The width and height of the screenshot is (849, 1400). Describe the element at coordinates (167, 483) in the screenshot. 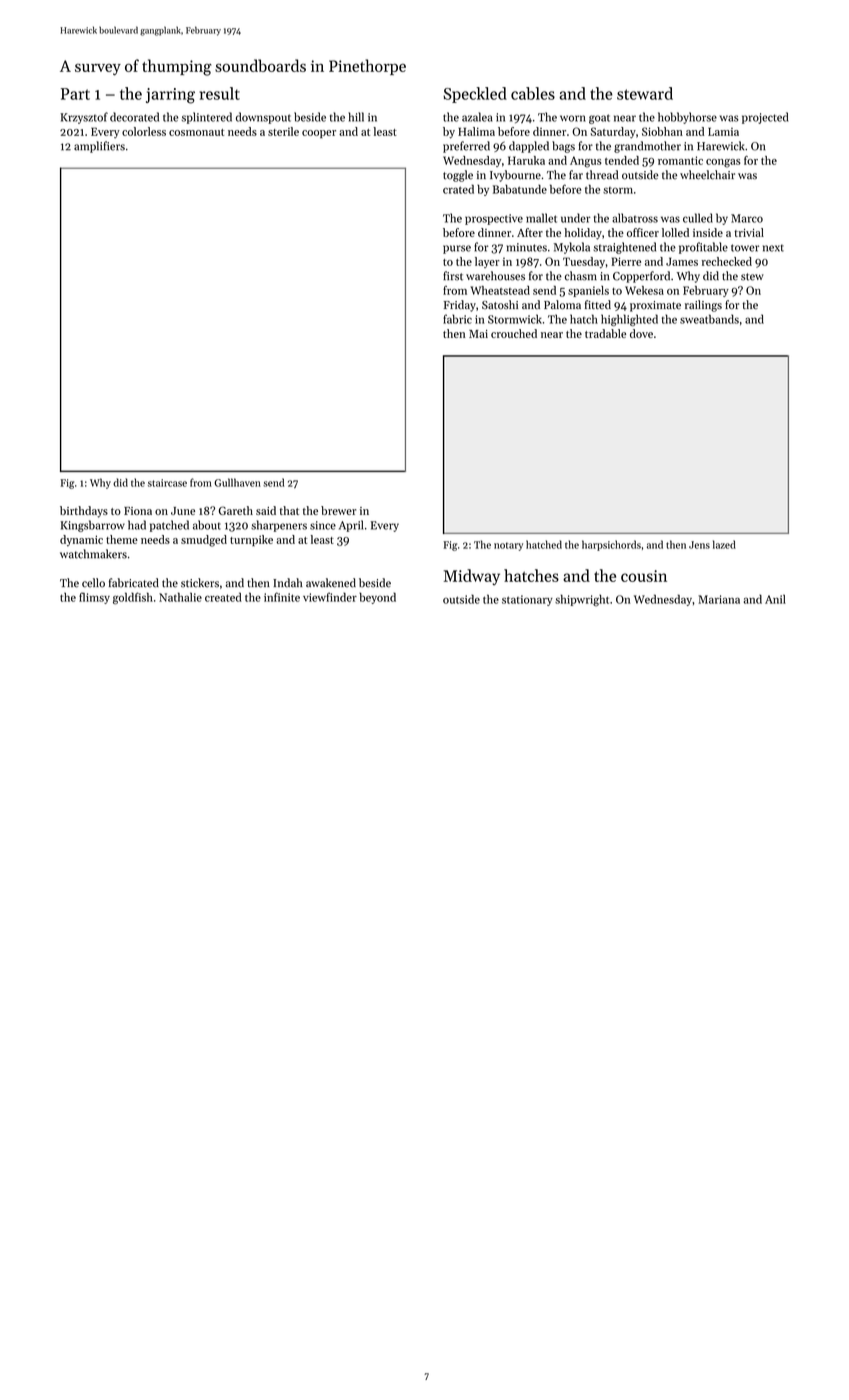

I see `staircase` at that location.
